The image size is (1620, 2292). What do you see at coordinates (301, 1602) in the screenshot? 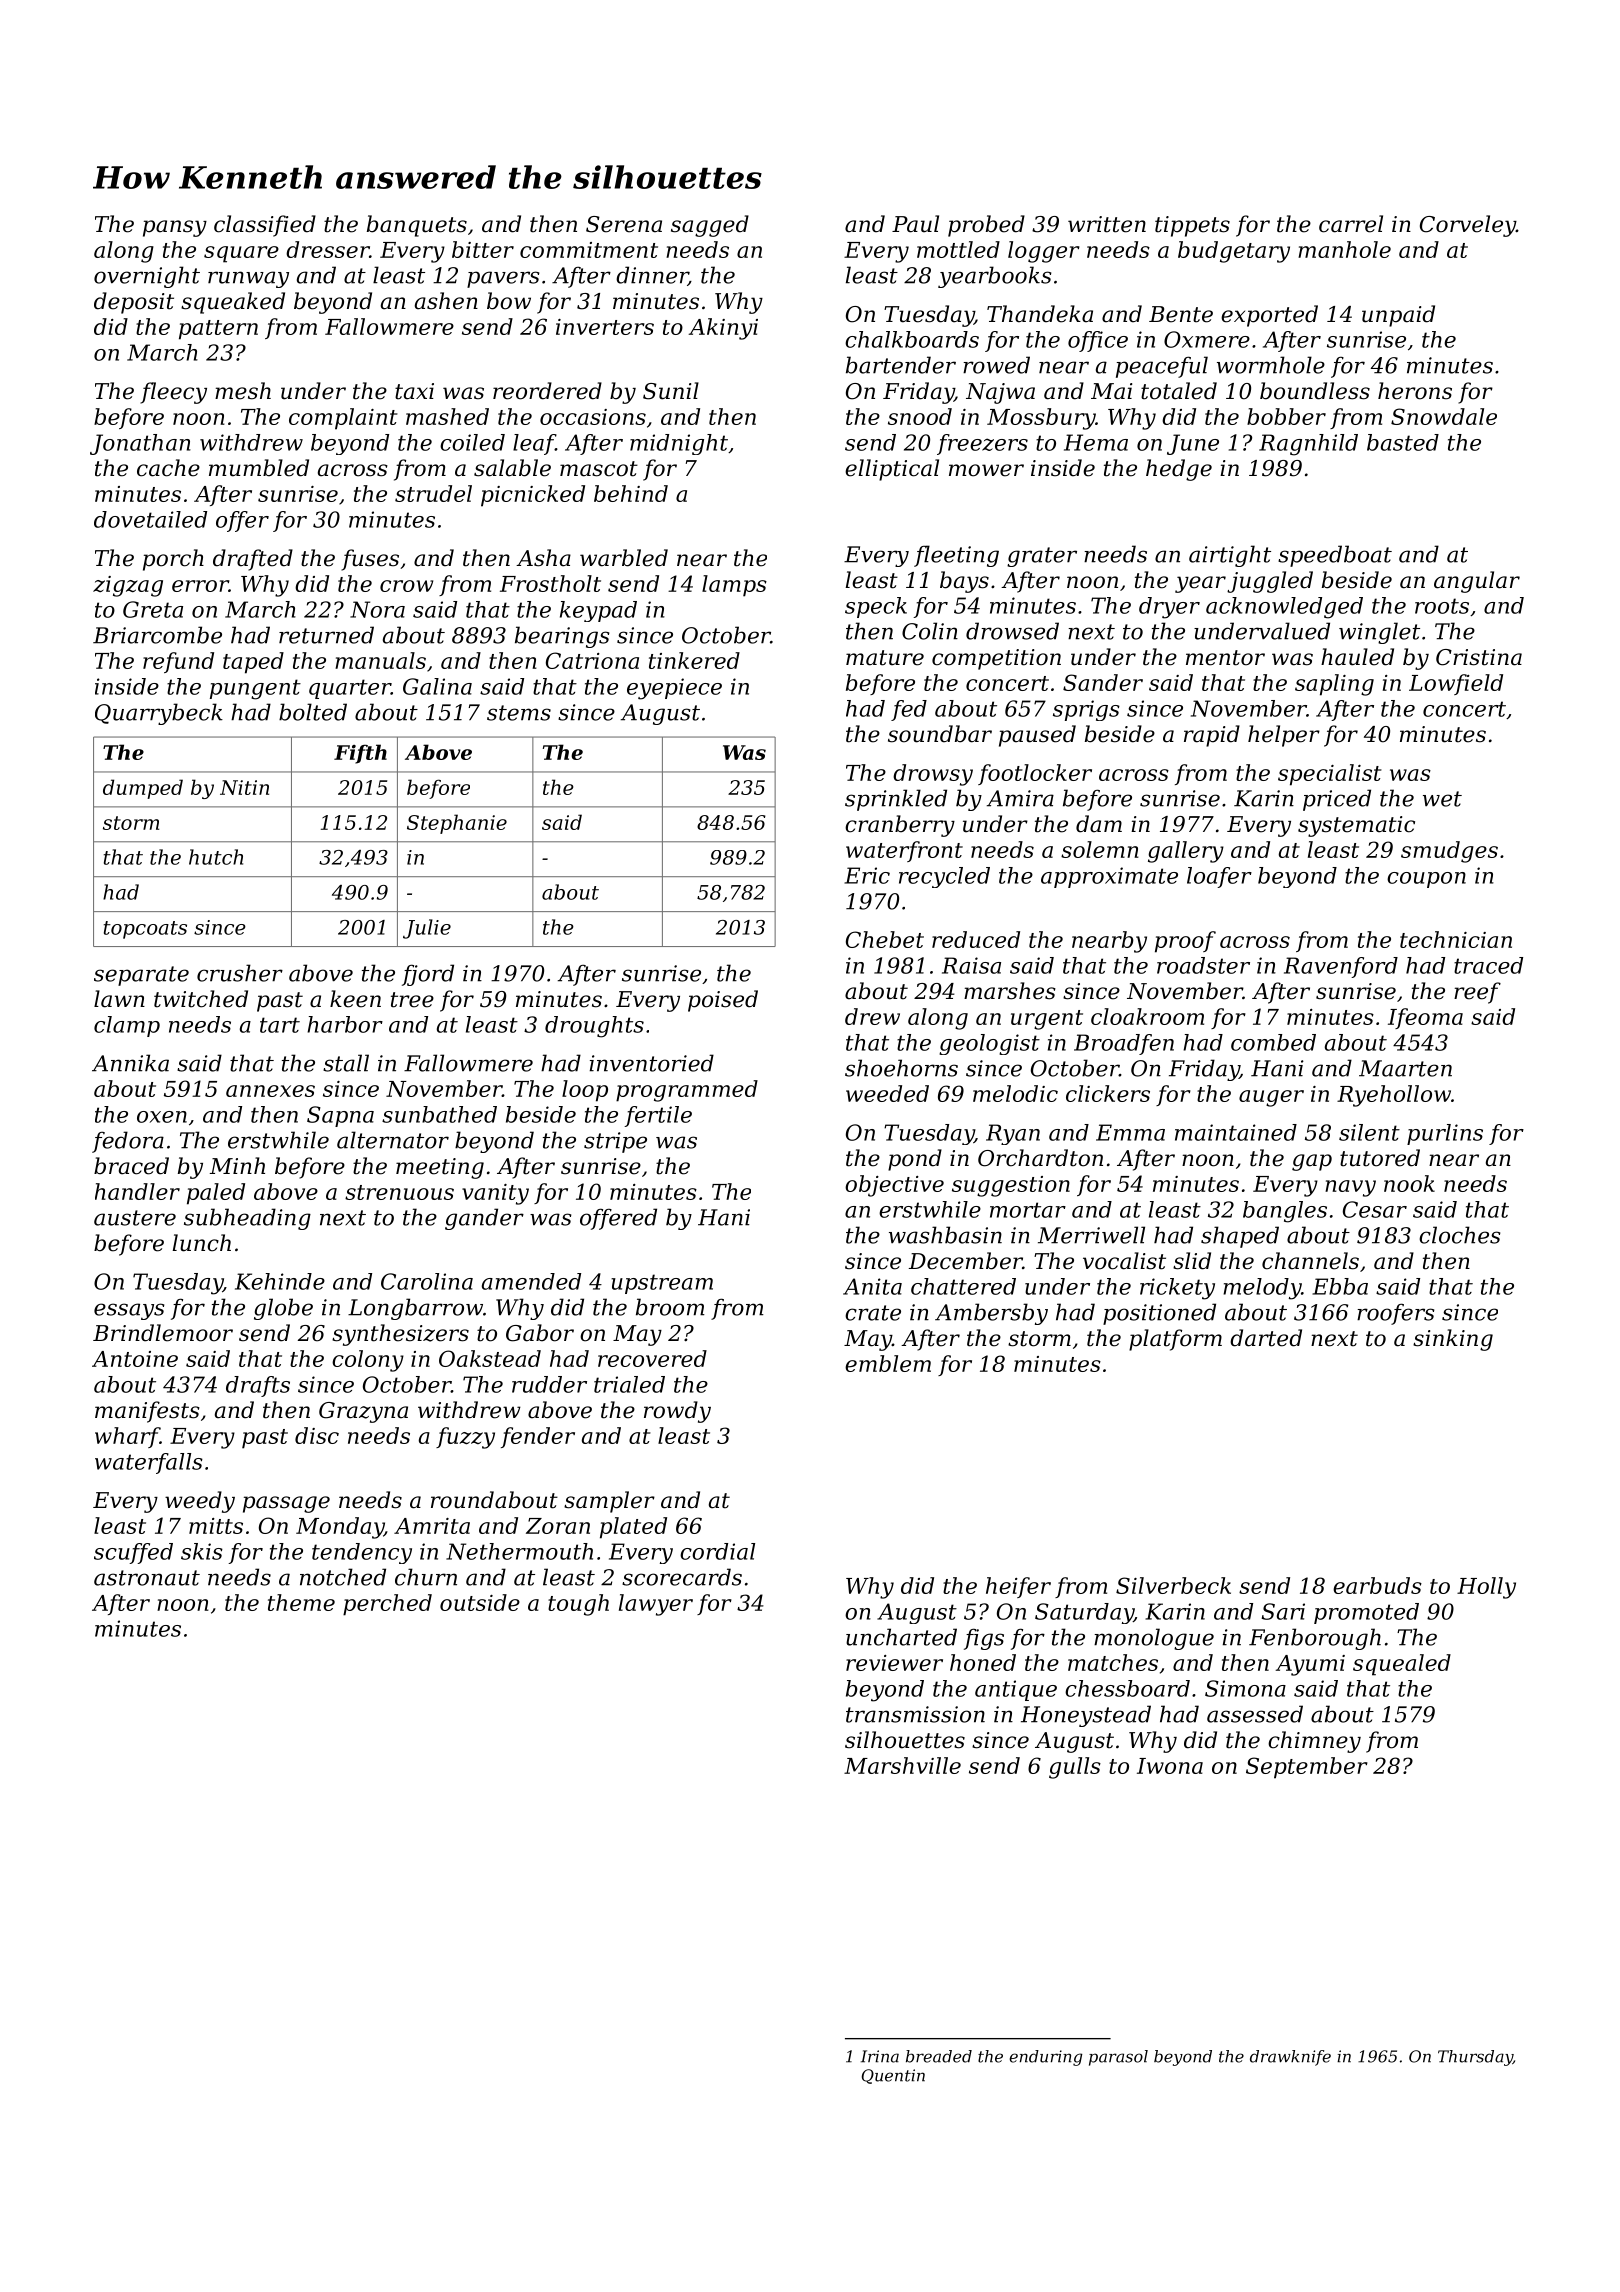
I see `theme` at bounding box center [301, 1602].
